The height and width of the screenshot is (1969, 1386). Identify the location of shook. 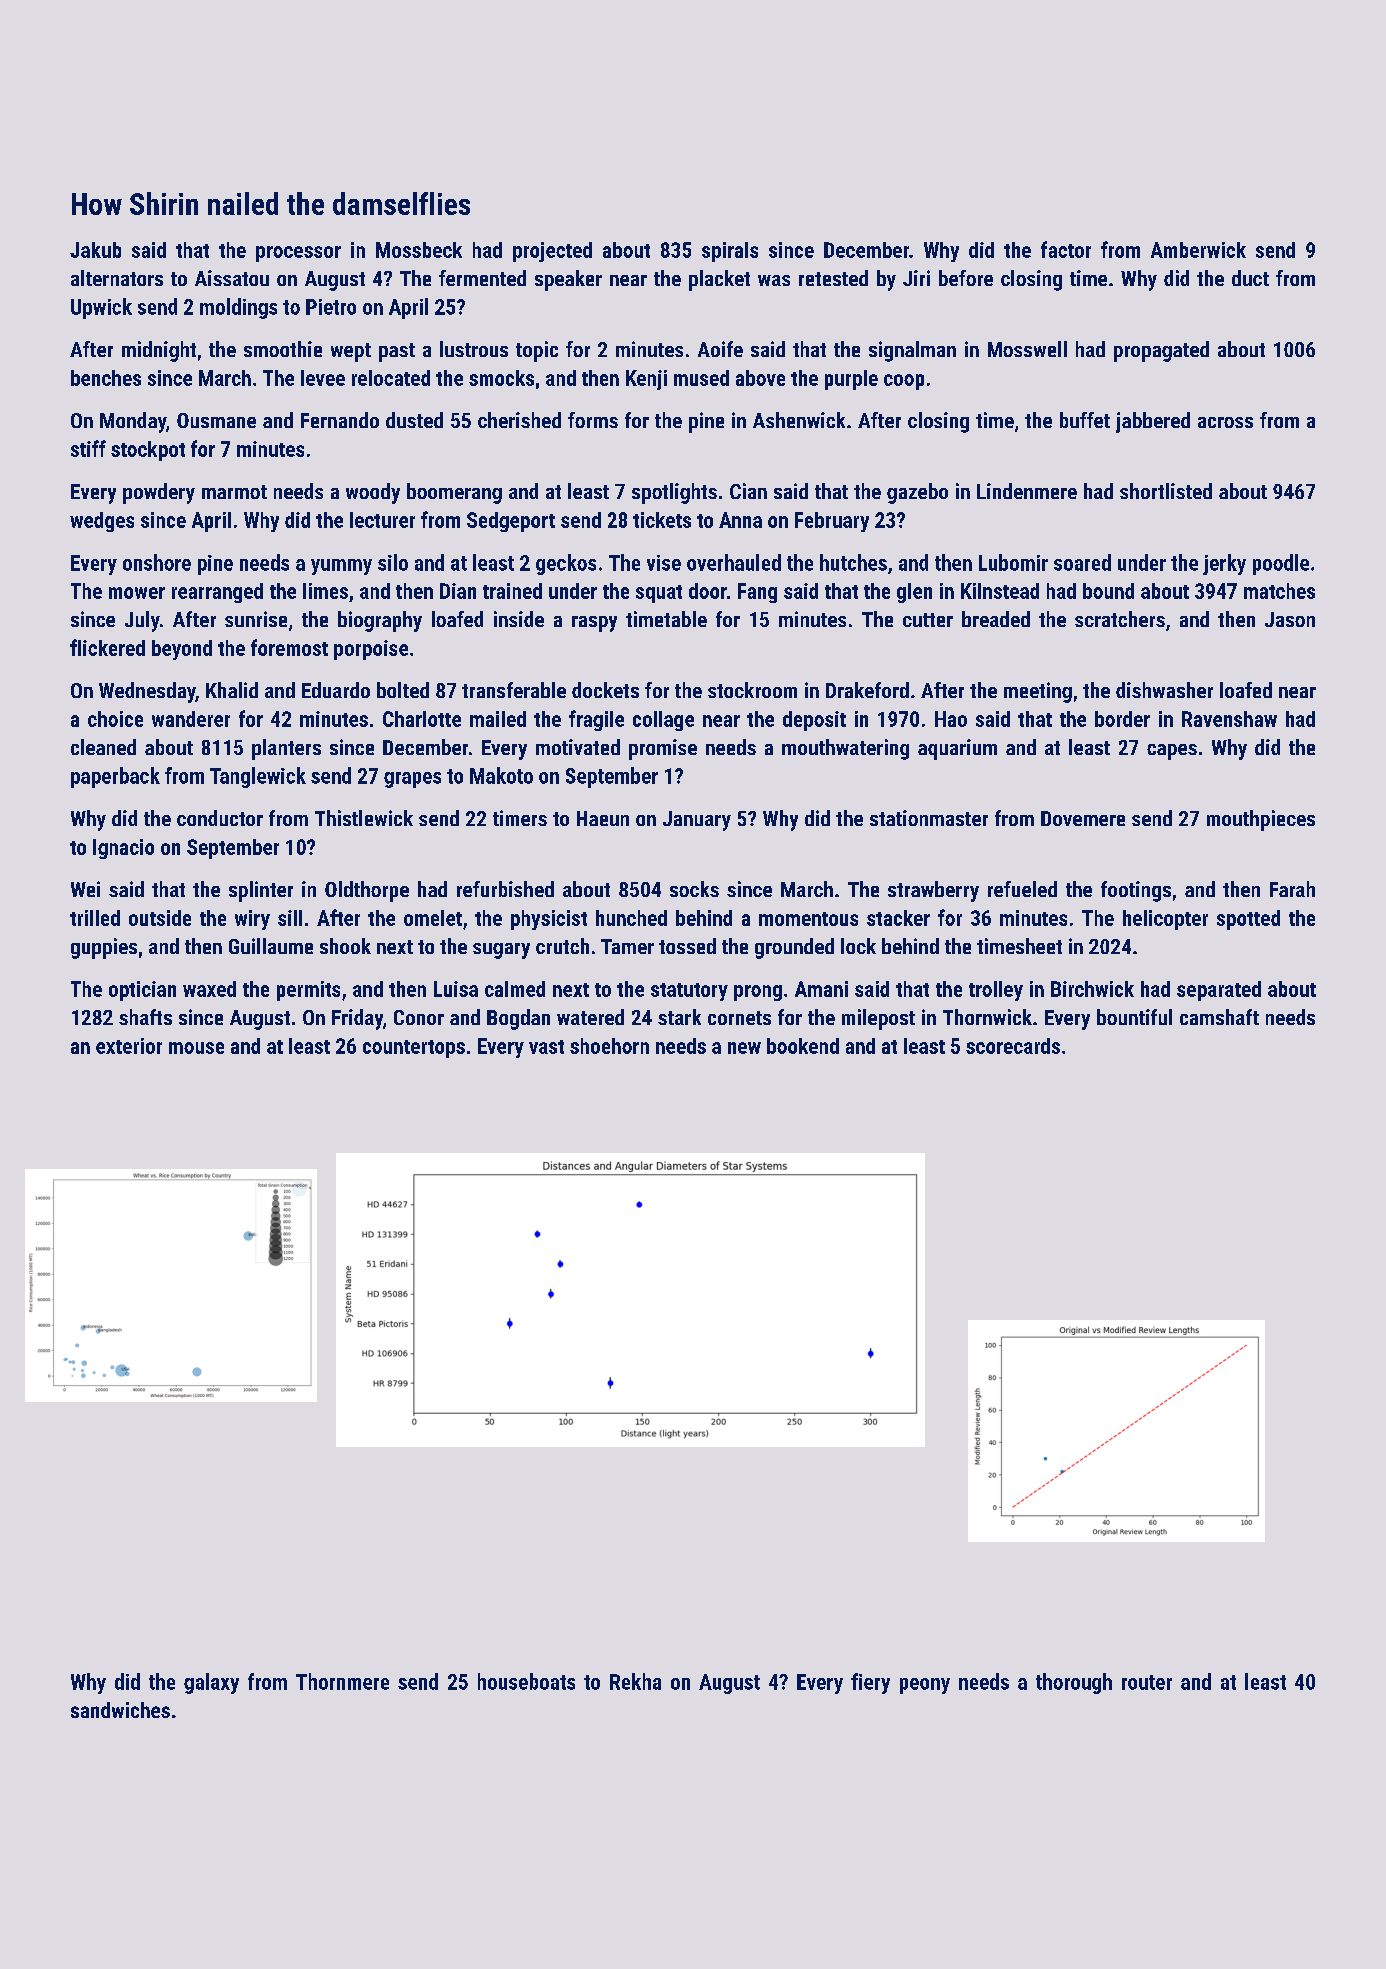
(345, 946).
